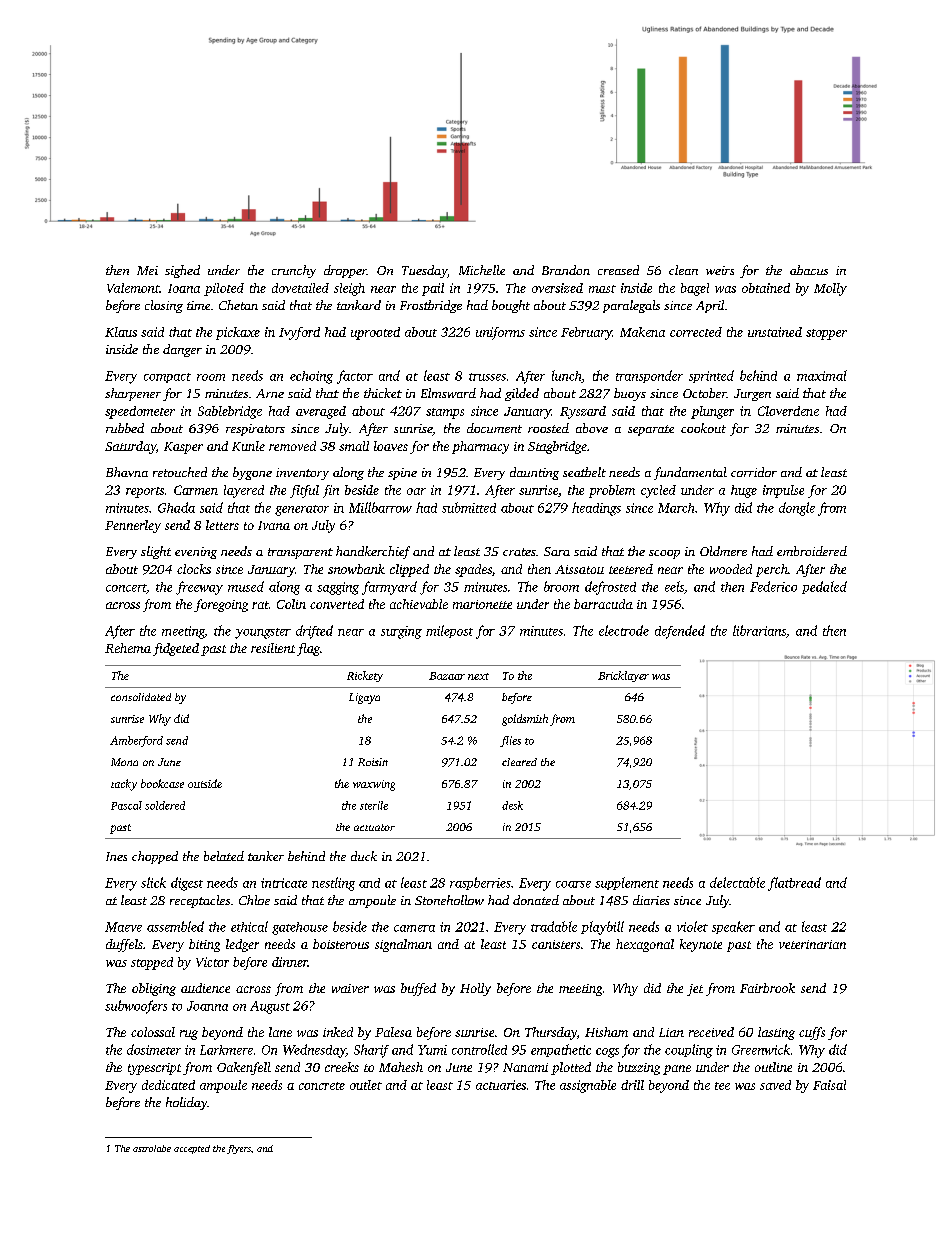 The height and width of the image is (1233, 952). I want to click on piloted, so click(224, 289).
